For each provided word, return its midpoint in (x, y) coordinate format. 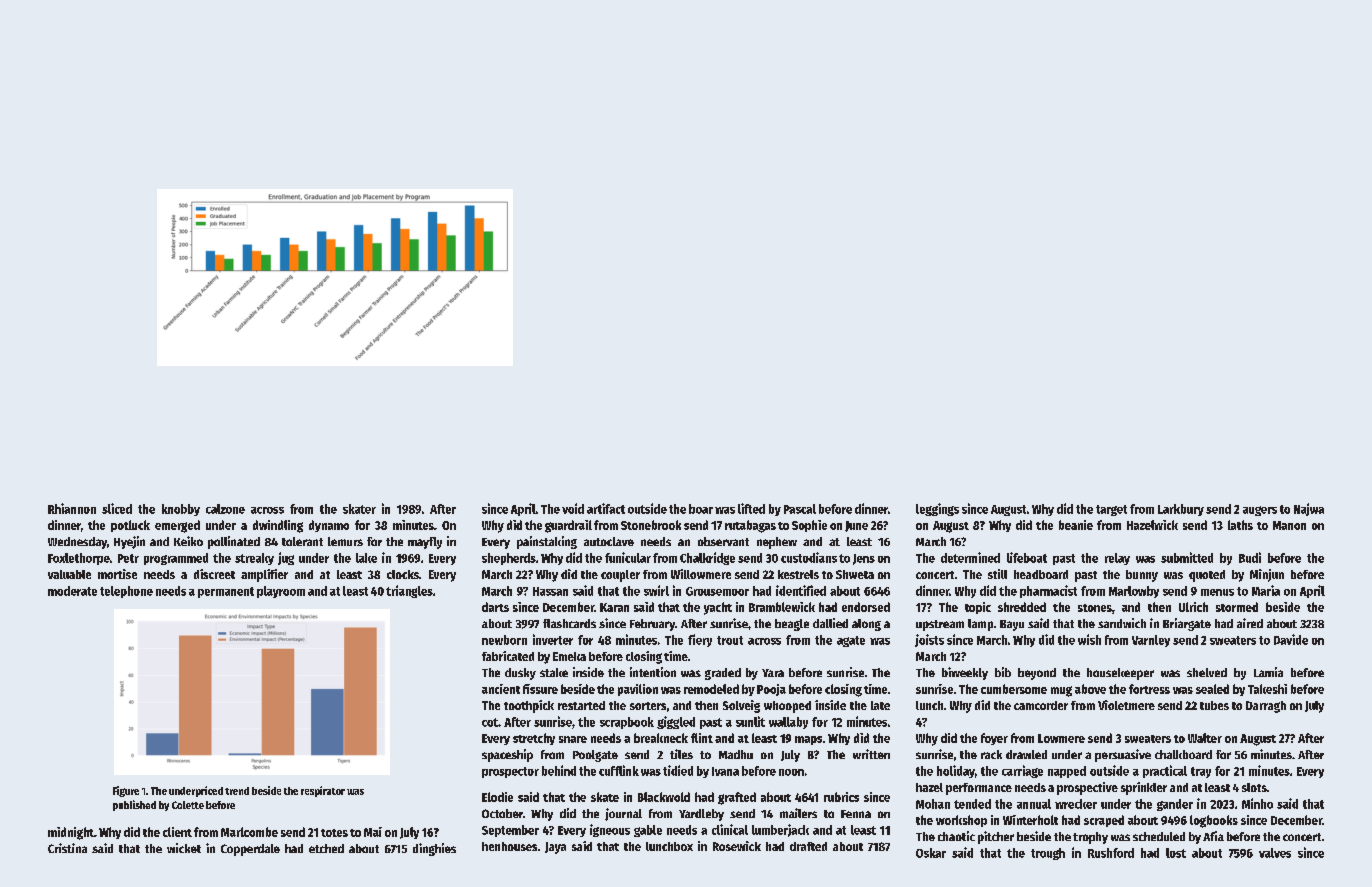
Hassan (550, 591)
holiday (956, 771)
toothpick (529, 706)
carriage (1022, 771)
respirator (323, 791)
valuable (69, 574)
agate (851, 641)
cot (490, 722)
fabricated (508, 656)
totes (334, 833)
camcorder (1041, 705)
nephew (777, 543)
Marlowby (1134, 592)
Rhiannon (72, 508)
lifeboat (1027, 557)
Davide (1291, 639)
